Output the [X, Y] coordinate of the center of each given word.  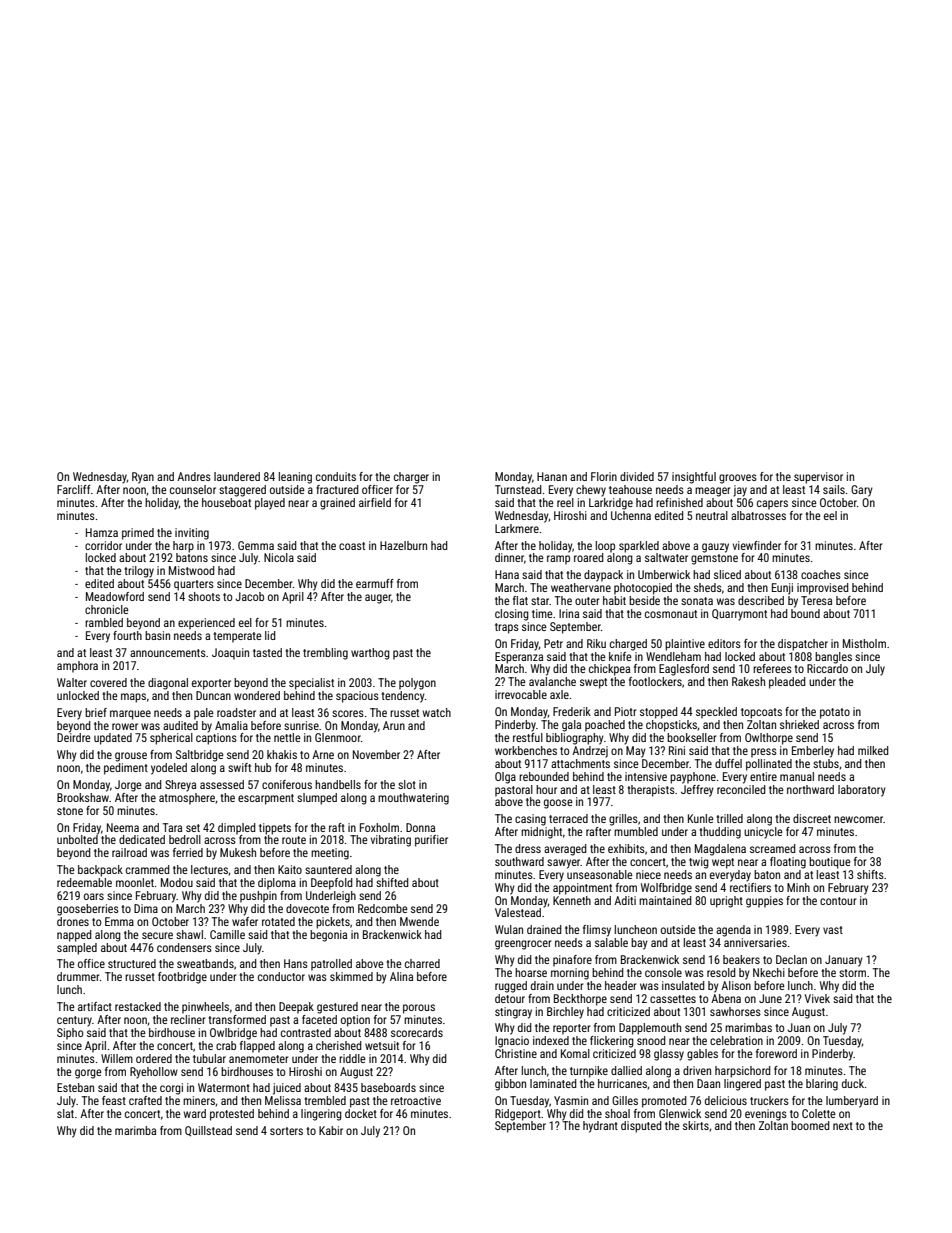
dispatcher [803, 645]
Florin [604, 476]
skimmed [351, 976]
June [770, 998]
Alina [401, 976]
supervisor [818, 478]
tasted [267, 652]
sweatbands [205, 963]
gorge [88, 1074]
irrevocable [521, 694]
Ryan [143, 478]
